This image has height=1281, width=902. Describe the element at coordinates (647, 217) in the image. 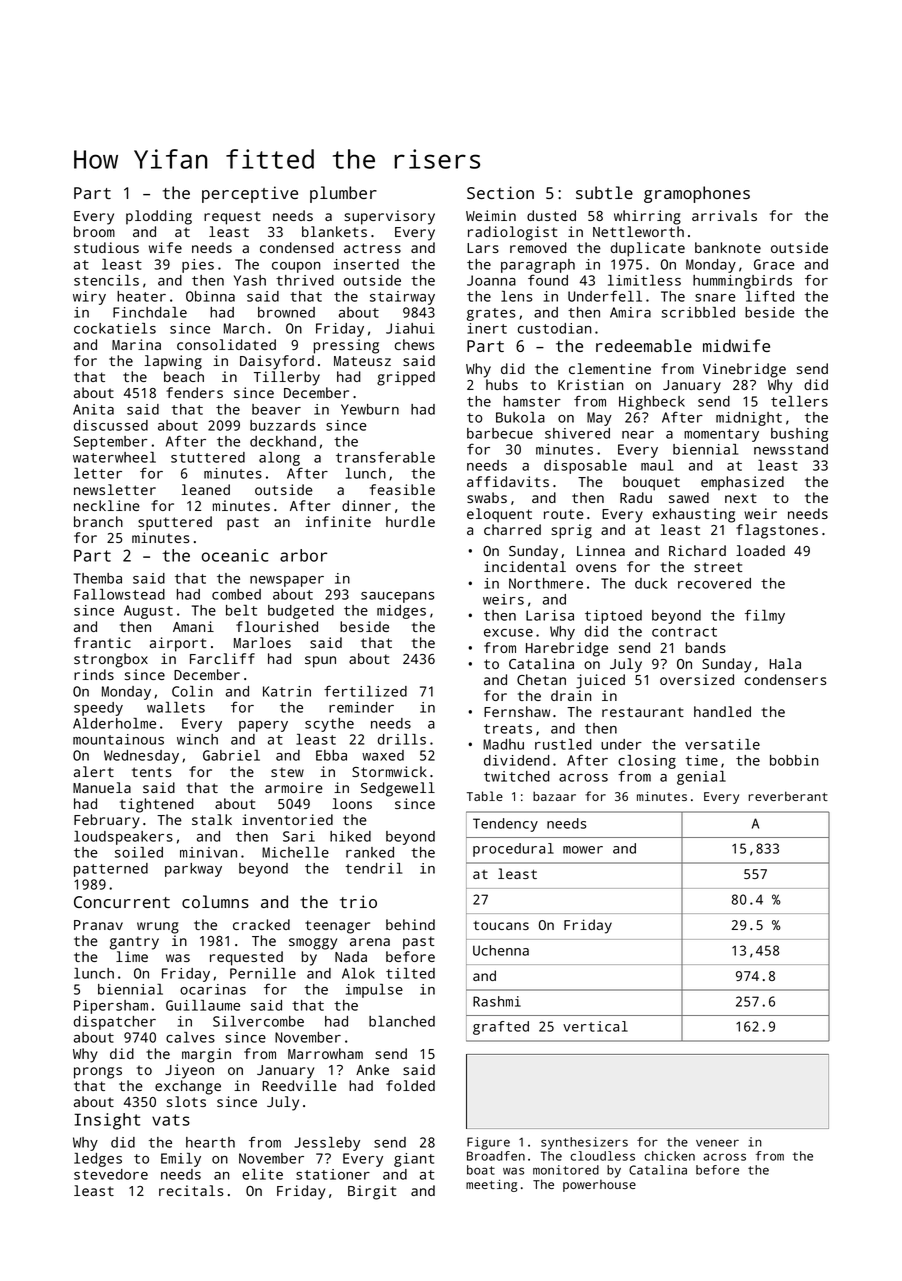

I see `whirring` at that location.
